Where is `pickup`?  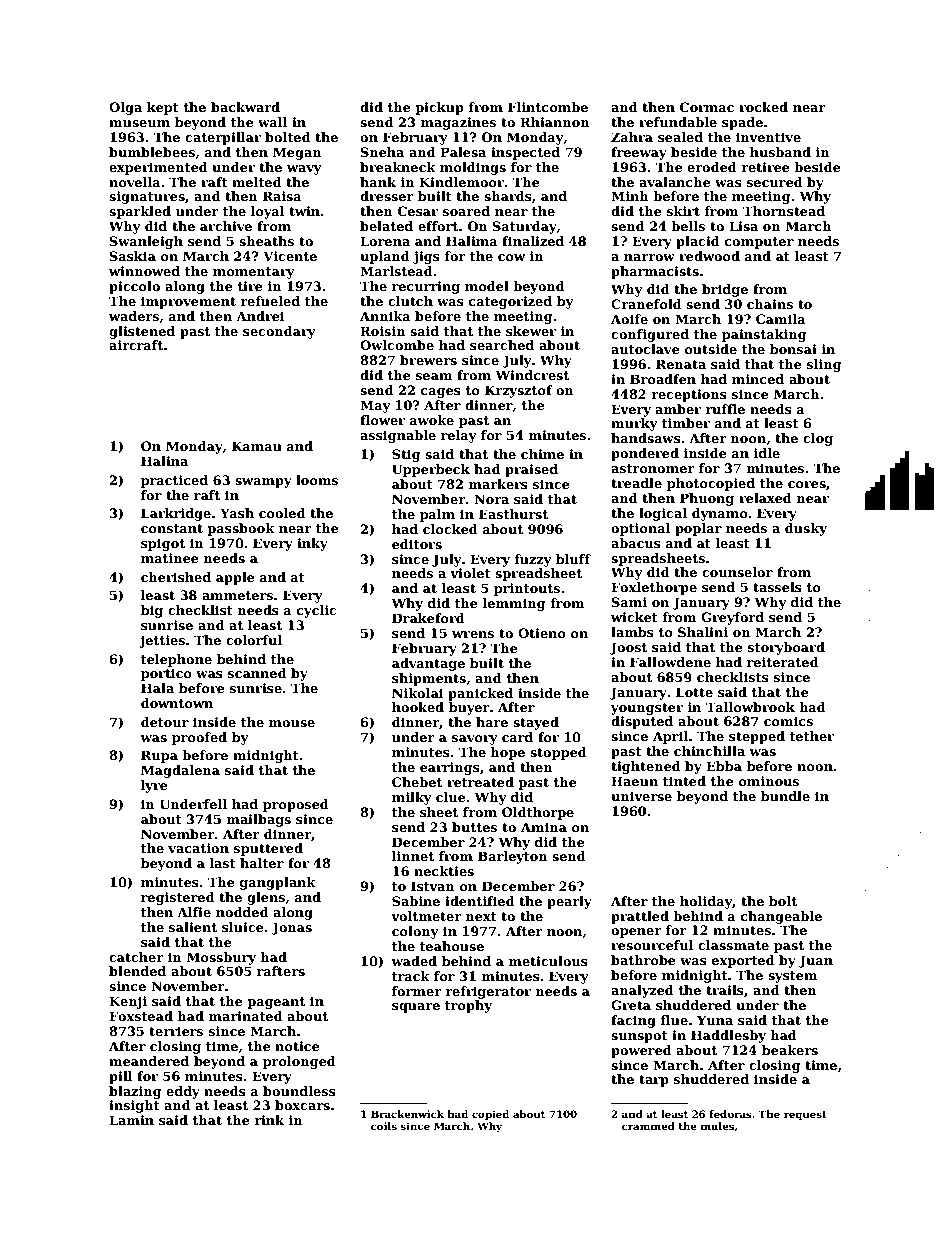
pickup is located at coordinates (439, 108).
